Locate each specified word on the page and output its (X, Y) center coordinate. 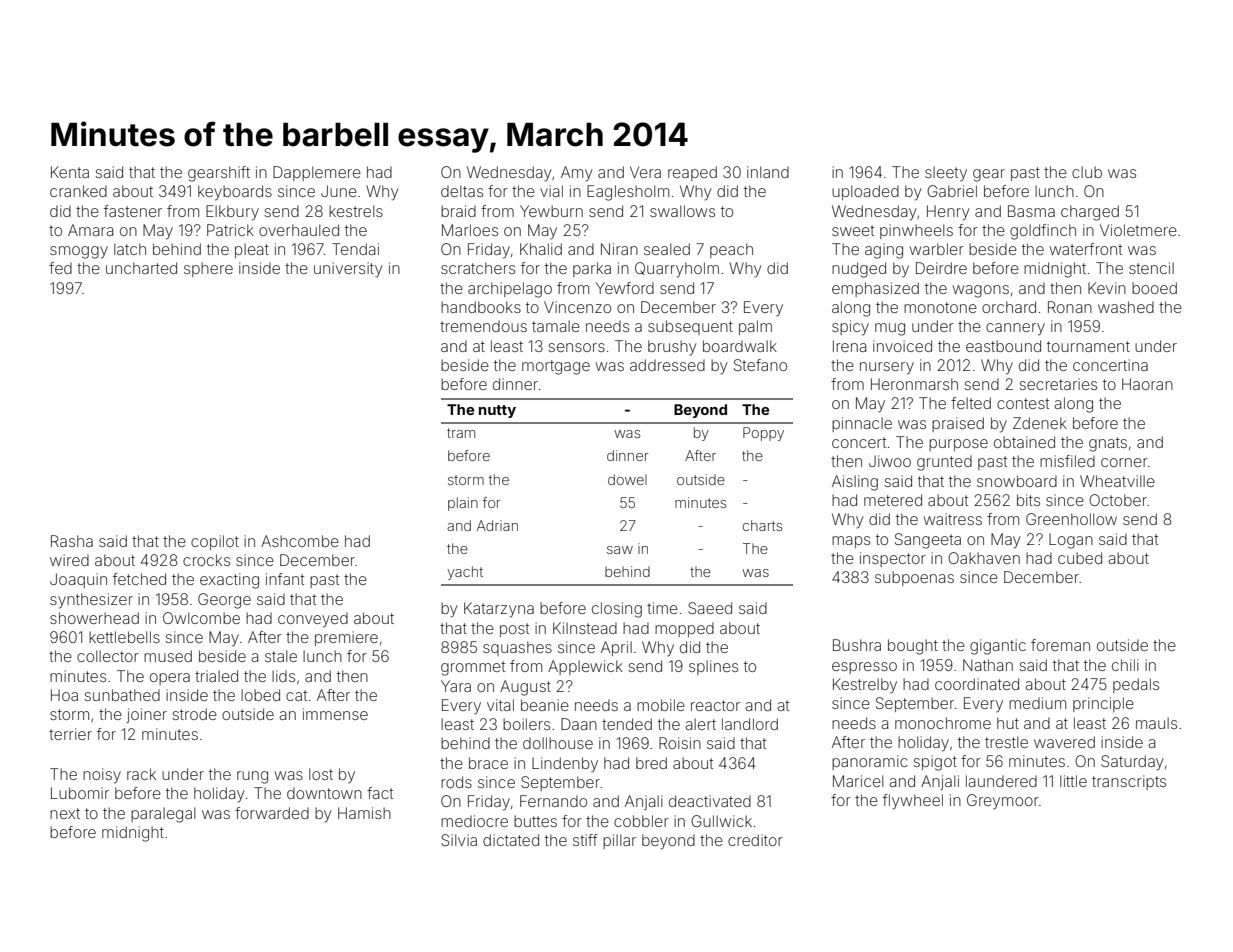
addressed (667, 365)
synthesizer (91, 601)
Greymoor (1003, 801)
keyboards (235, 193)
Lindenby (565, 764)
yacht (465, 573)
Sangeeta (928, 541)
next (65, 813)
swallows (682, 211)
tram (461, 433)
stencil (1151, 268)
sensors (576, 347)
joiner (146, 715)
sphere (208, 269)
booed (1154, 288)
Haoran (1147, 384)
